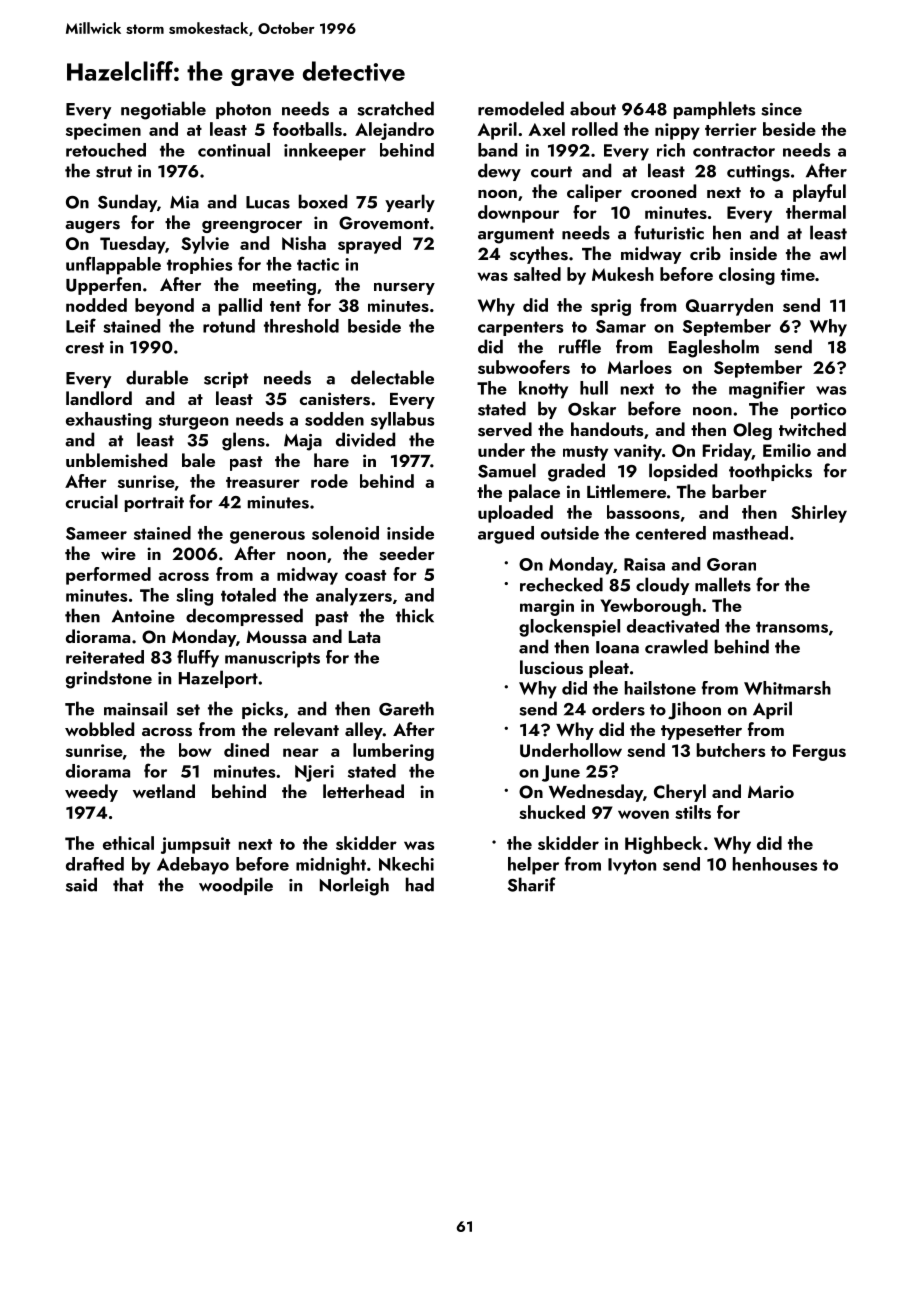 The height and width of the image is (1294, 912). I want to click on Antoine, so click(143, 616).
